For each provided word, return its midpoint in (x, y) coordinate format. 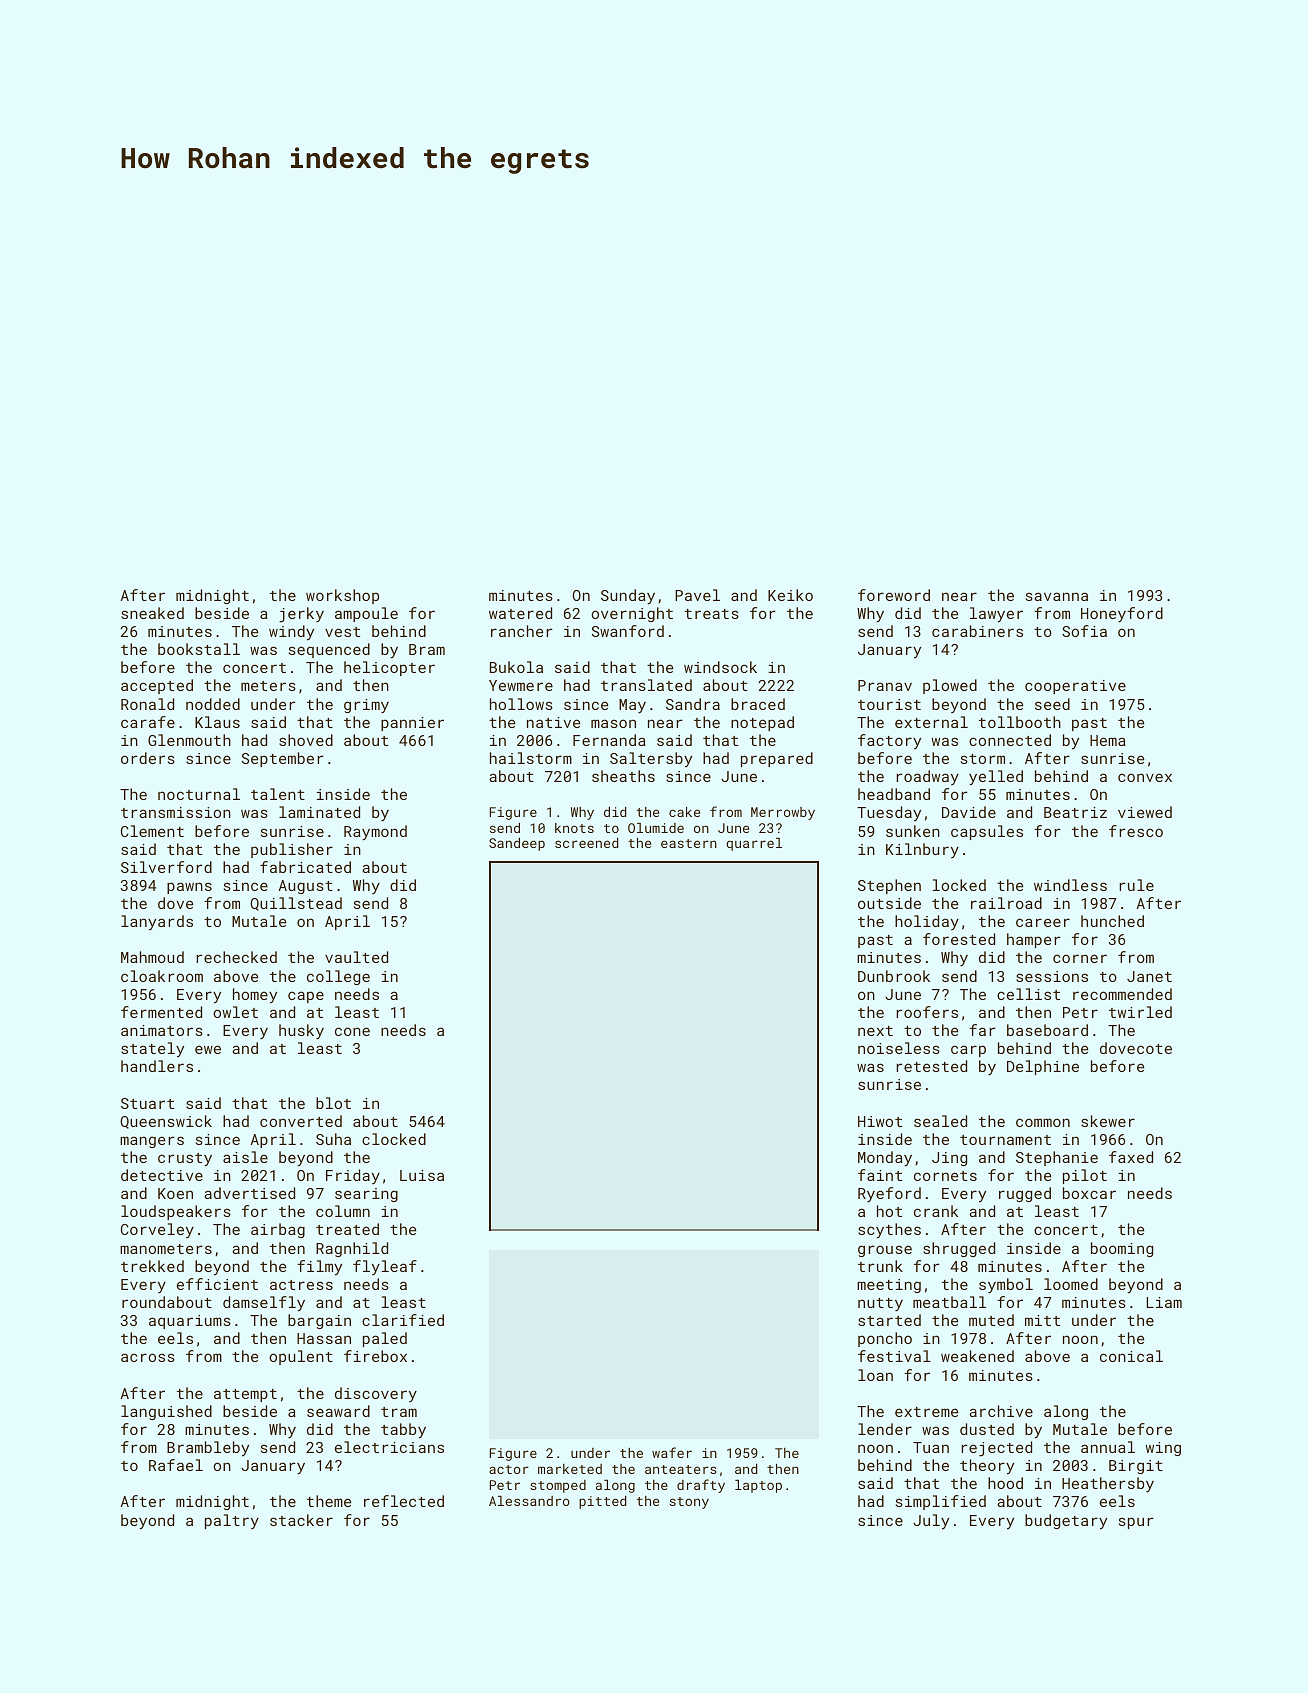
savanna (1057, 596)
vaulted (356, 957)
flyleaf (385, 1267)
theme (329, 1501)
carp (968, 1051)
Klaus (217, 722)
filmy (319, 1268)
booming (1122, 1249)
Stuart (147, 1103)
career (1043, 922)
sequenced (329, 650)
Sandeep (517, 844)
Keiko (790, 595)
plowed (950, 686)
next (875, 1031)
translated (646, 685)
